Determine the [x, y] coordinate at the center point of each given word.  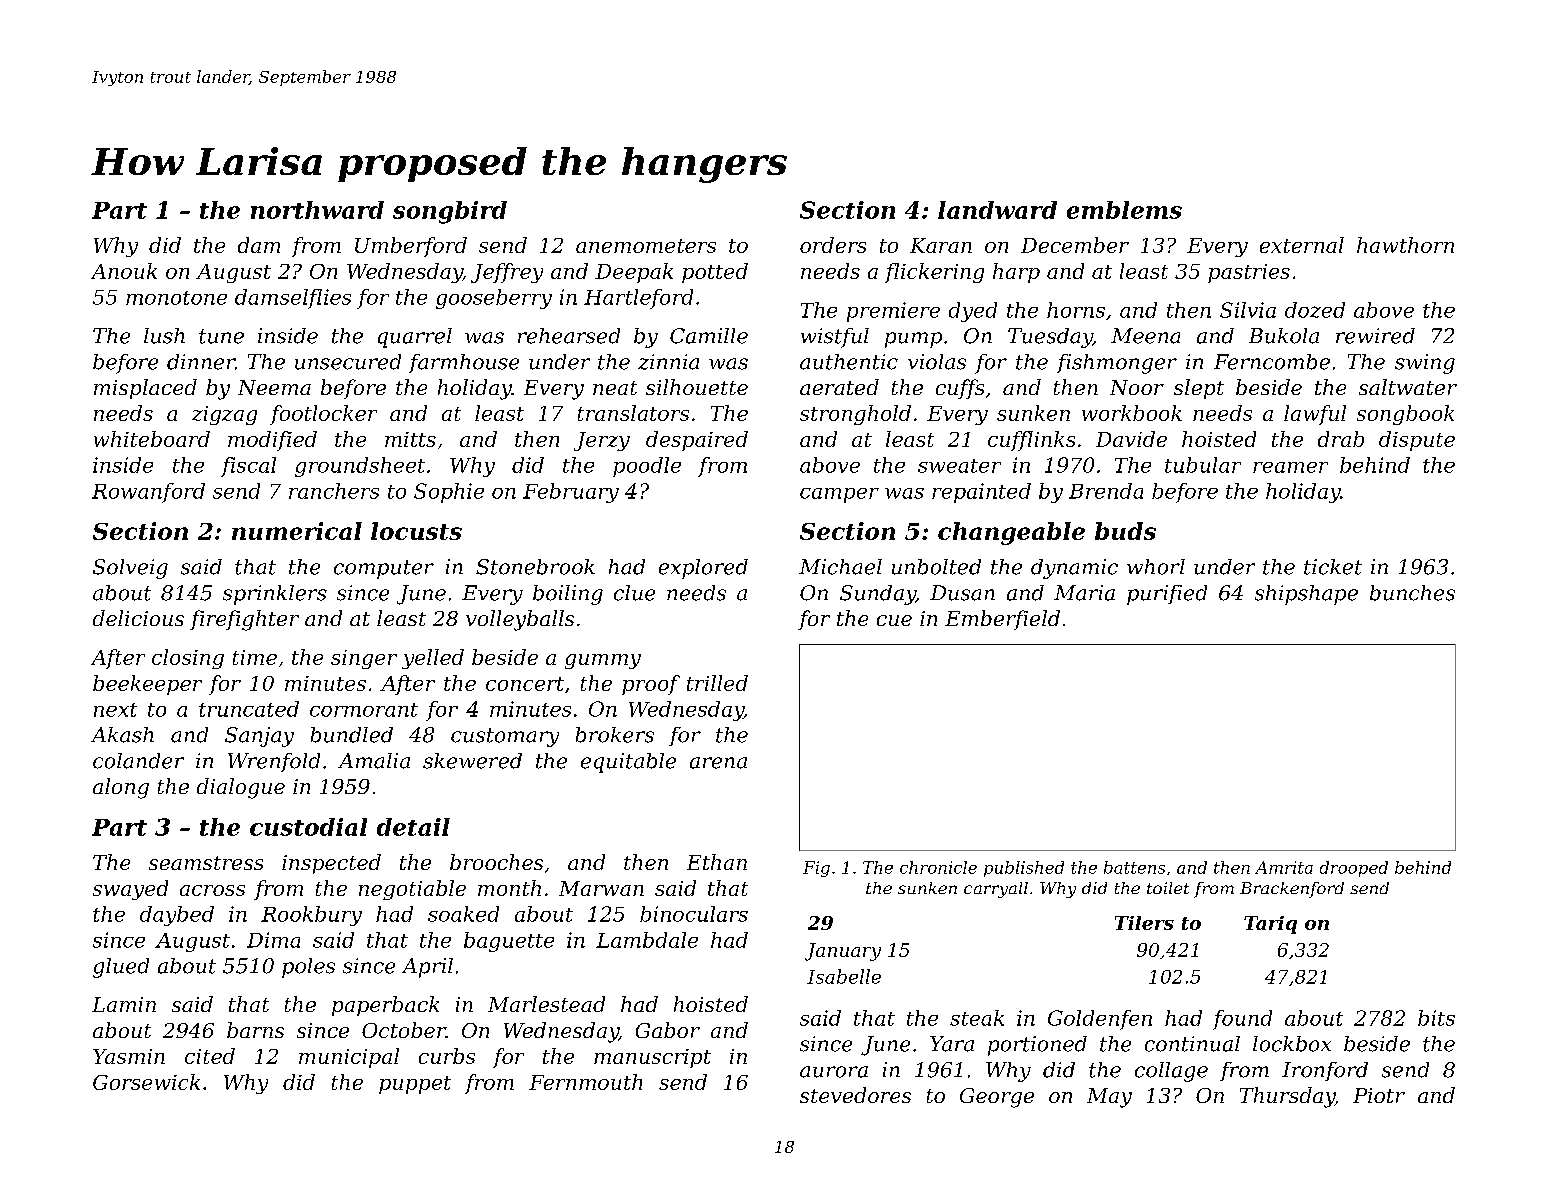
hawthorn [1405, 245]
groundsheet [360, 467]
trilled [717, 683]
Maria [1084, 593]
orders [833, 245]
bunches [1412, 593]
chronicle [938, 867]
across [212, 890]
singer [364, 659]
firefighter [244, 620]
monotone [176, 298]
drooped [1354, 869]
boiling [568, 595]
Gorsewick [146, 1082]
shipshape [1306, 595]
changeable [1011, 533]
